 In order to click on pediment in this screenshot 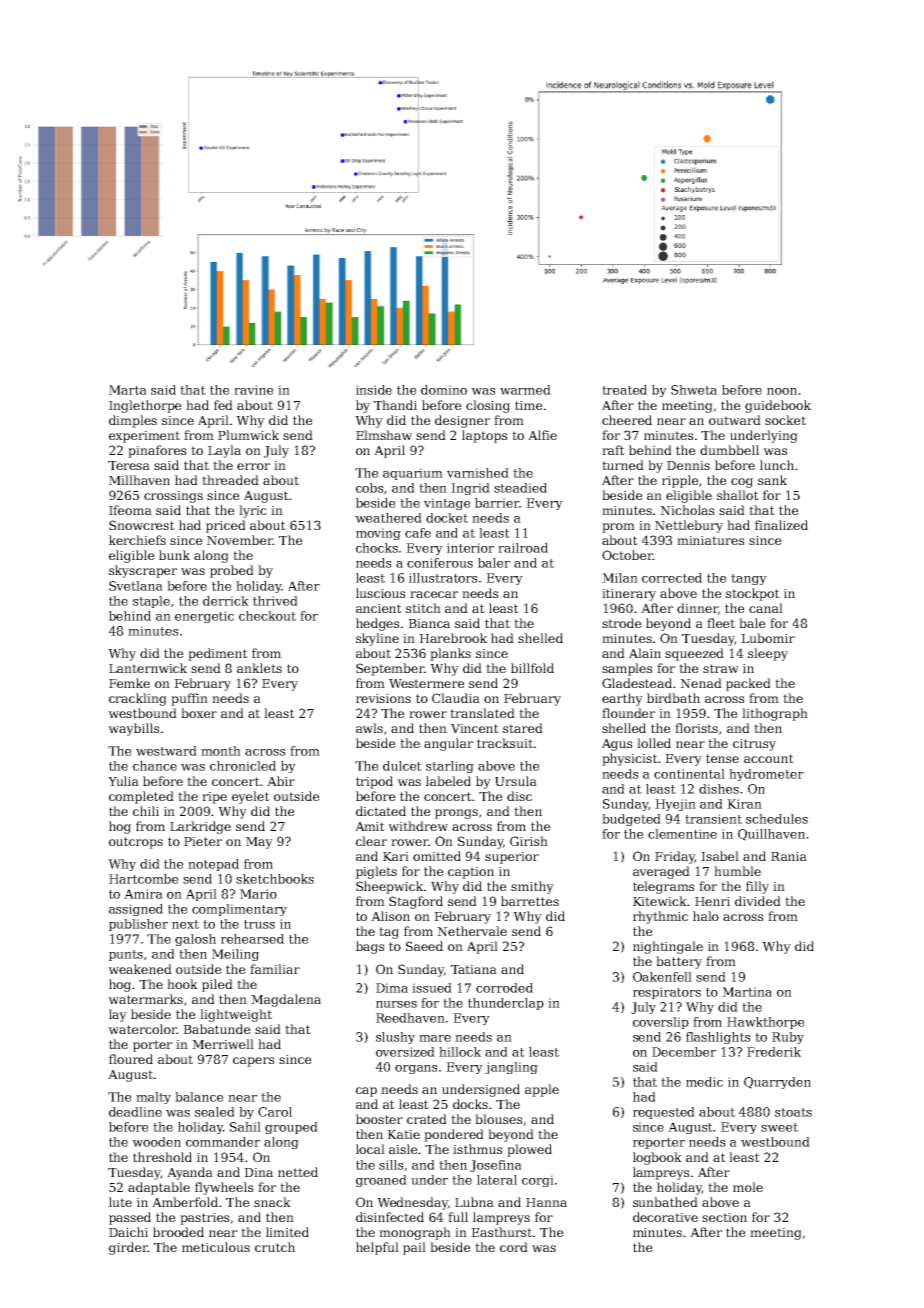, I will do `click(218, 654)`.
